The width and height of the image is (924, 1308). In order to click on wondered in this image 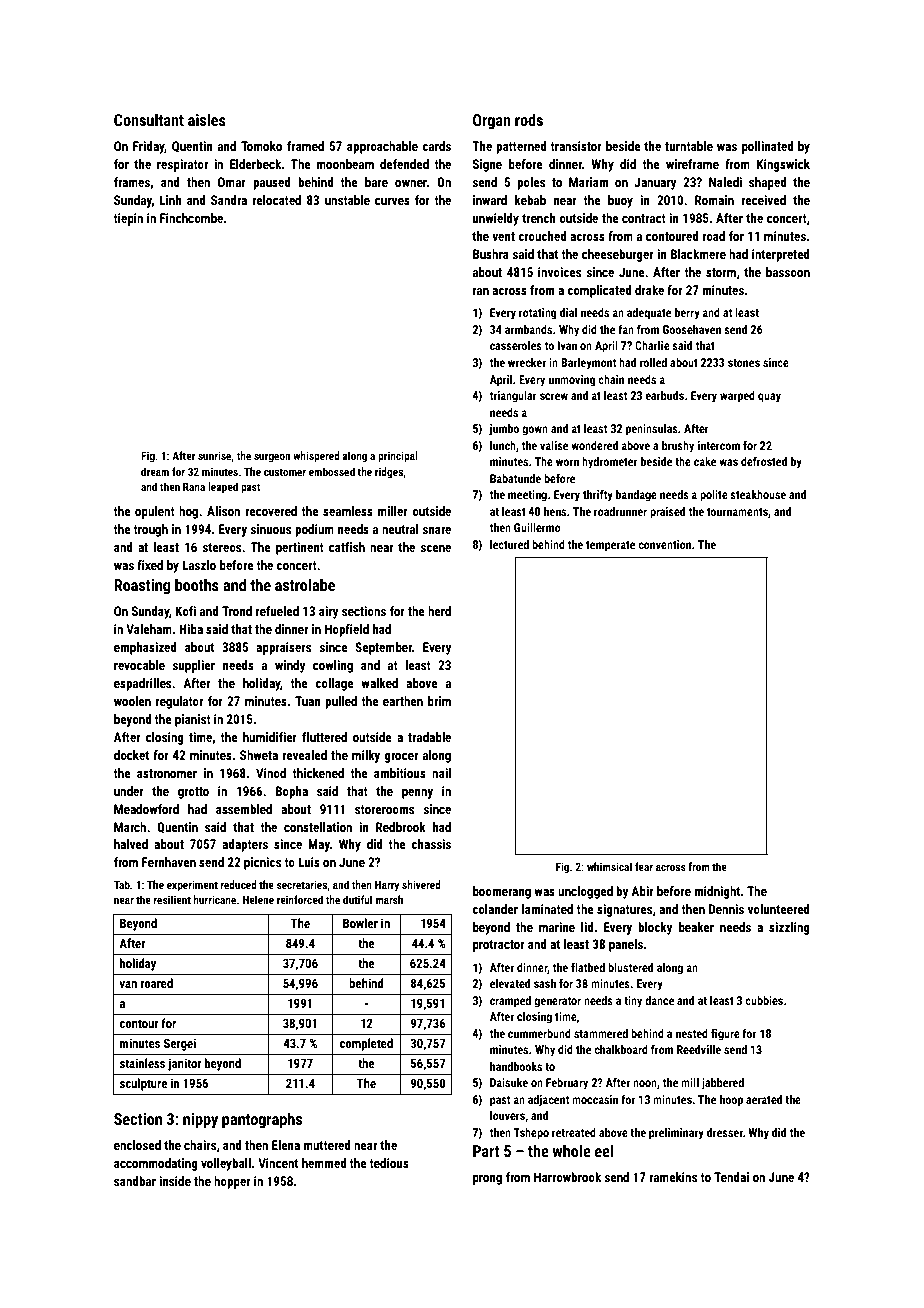, I will do `click(594, 445)`.
